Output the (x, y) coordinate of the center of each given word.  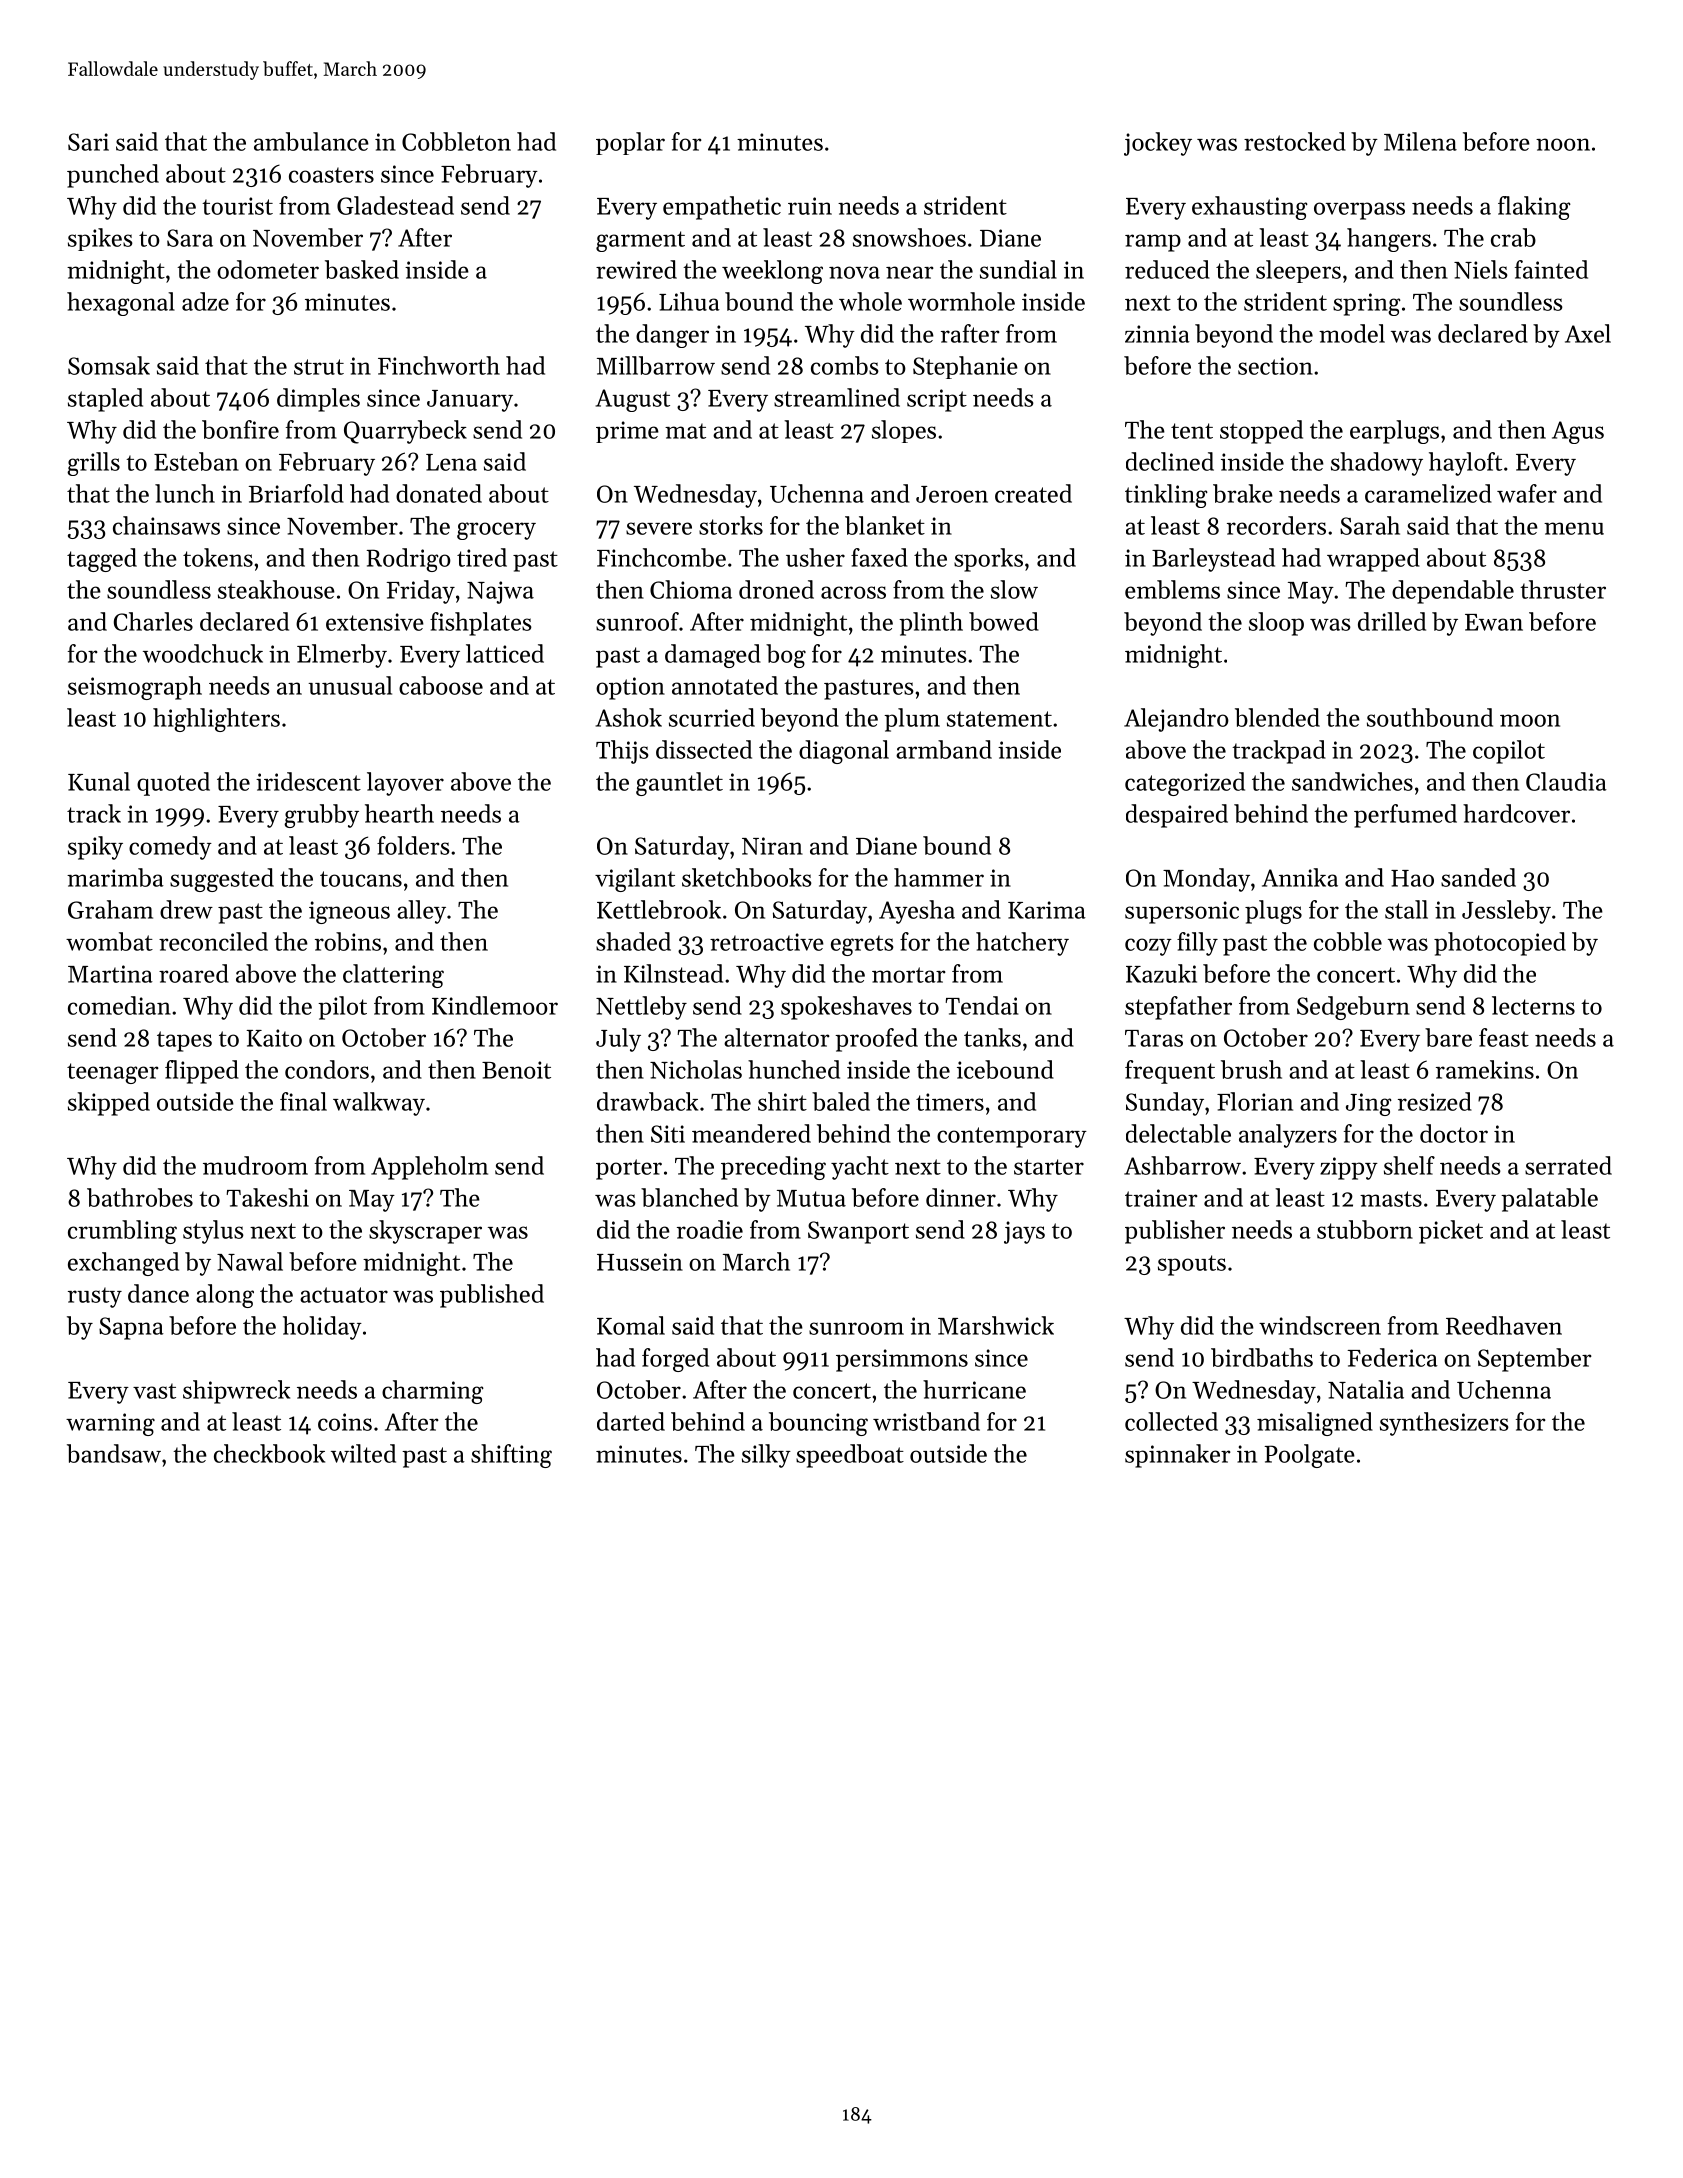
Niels (1481, 269)
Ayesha (917, 912)
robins (348, 941)
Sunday (1165, 1104)
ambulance (311, 141)
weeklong (772, 272)
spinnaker (1178, 1456)
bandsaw (114, 1453)
